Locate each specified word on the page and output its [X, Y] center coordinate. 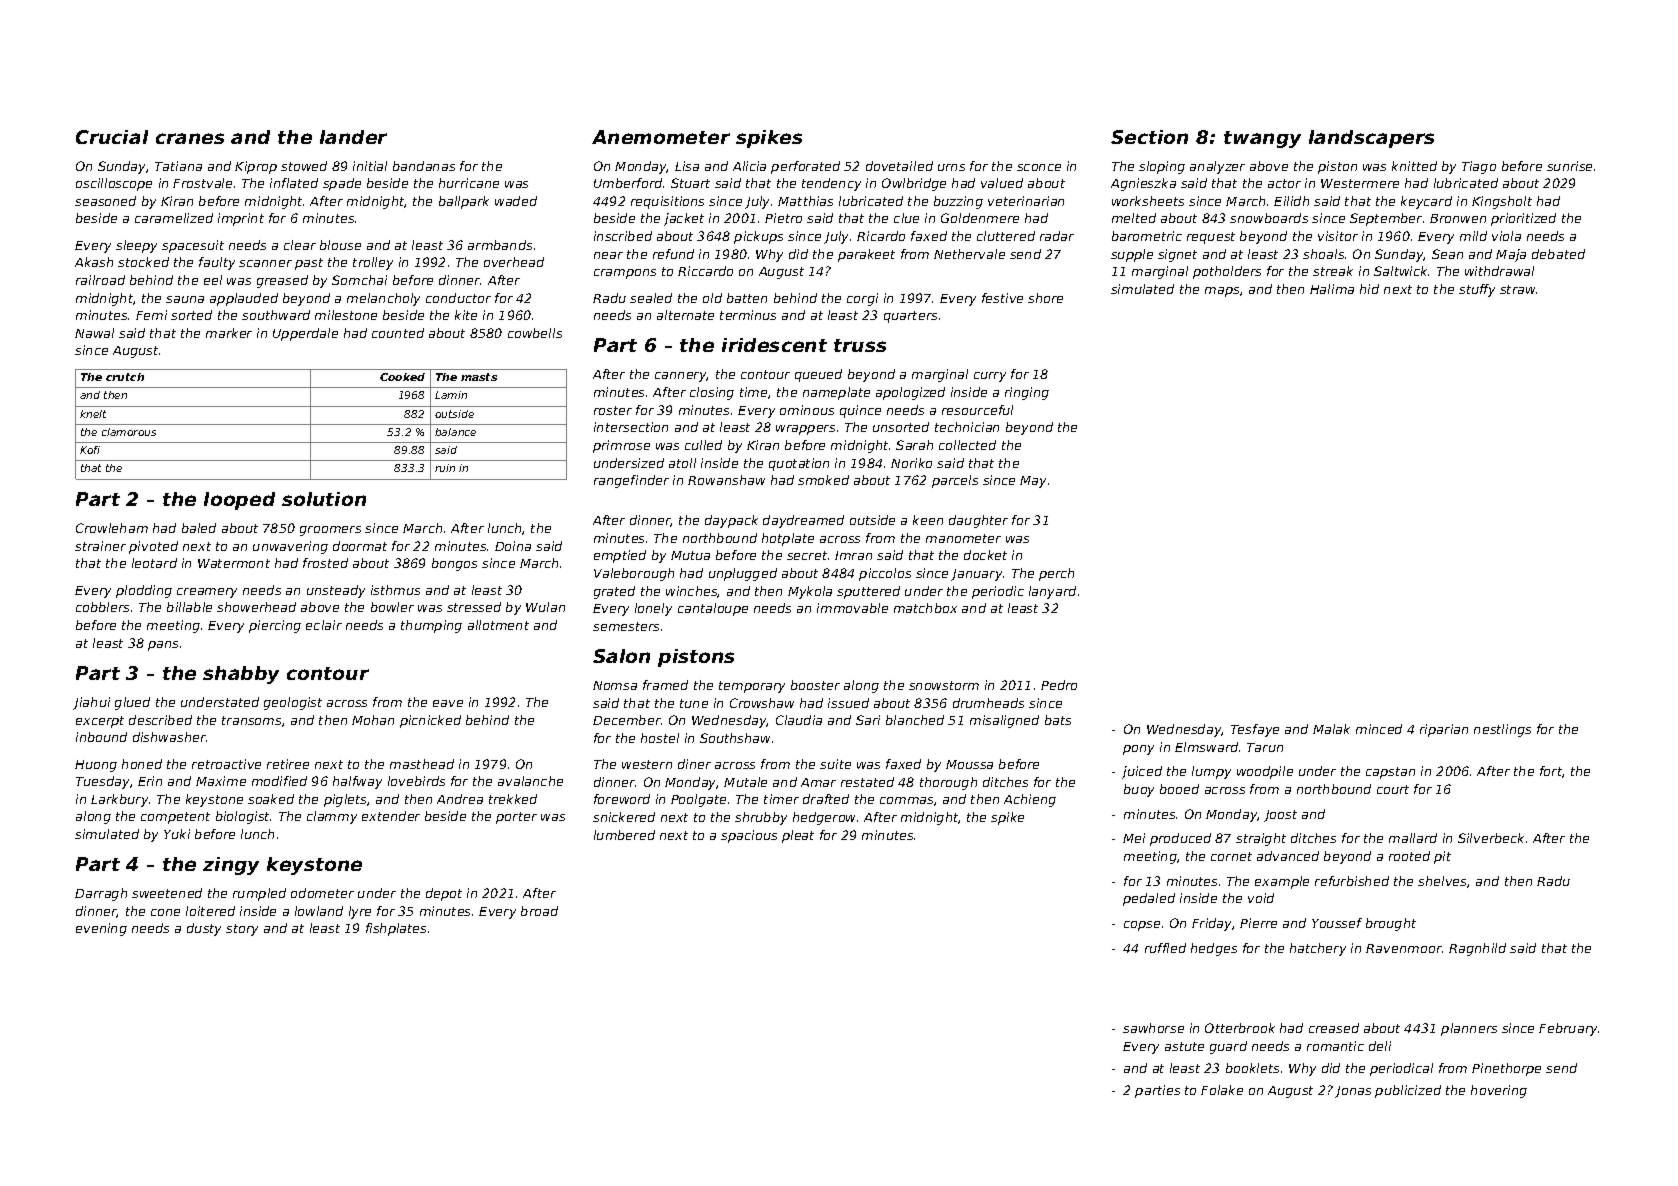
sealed [651, 298]
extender [391, 816]
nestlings [1502, 730]
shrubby [761, 818]
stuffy [1477, 290]
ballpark [464, 202]
